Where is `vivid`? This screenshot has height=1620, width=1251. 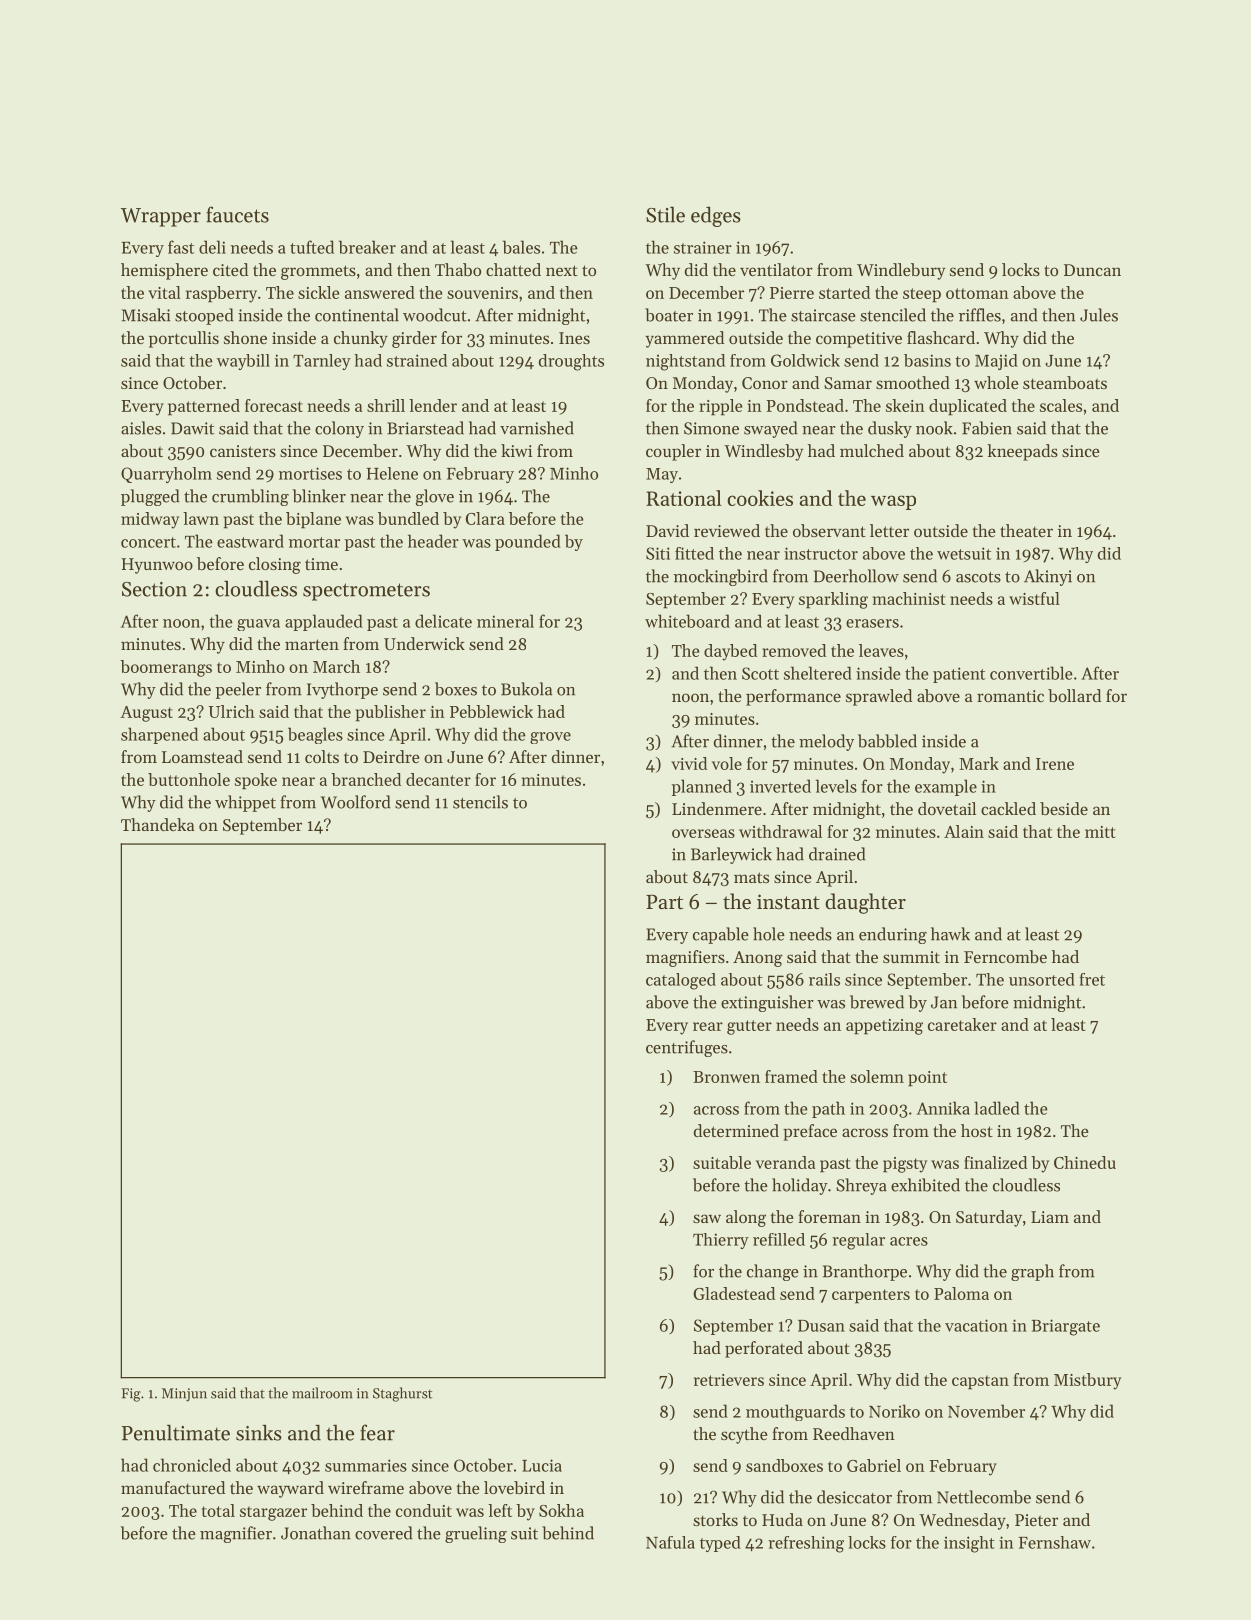 vivid is located at coordinates (689, 763).
